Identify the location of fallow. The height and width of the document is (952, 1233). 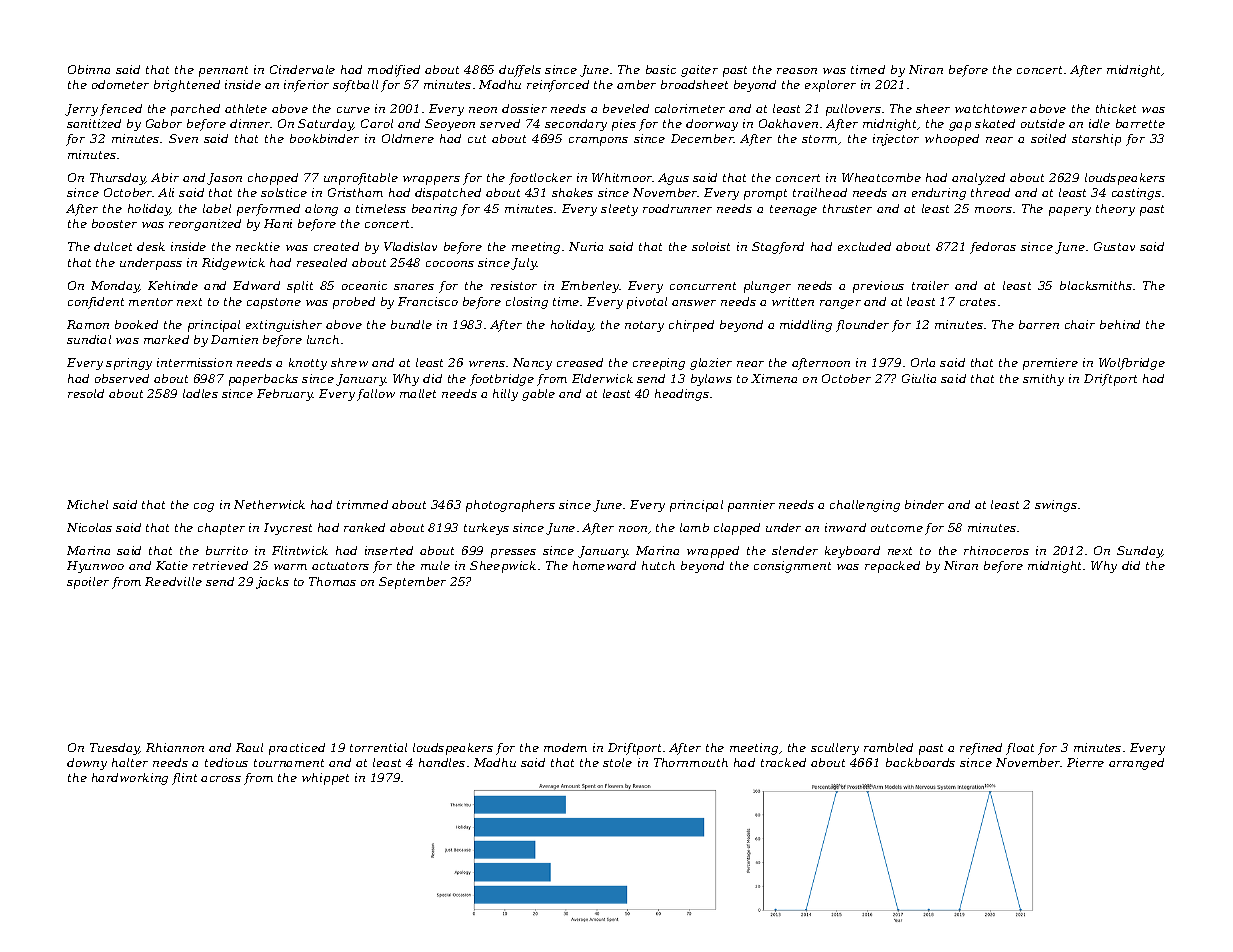
(376, 395).
